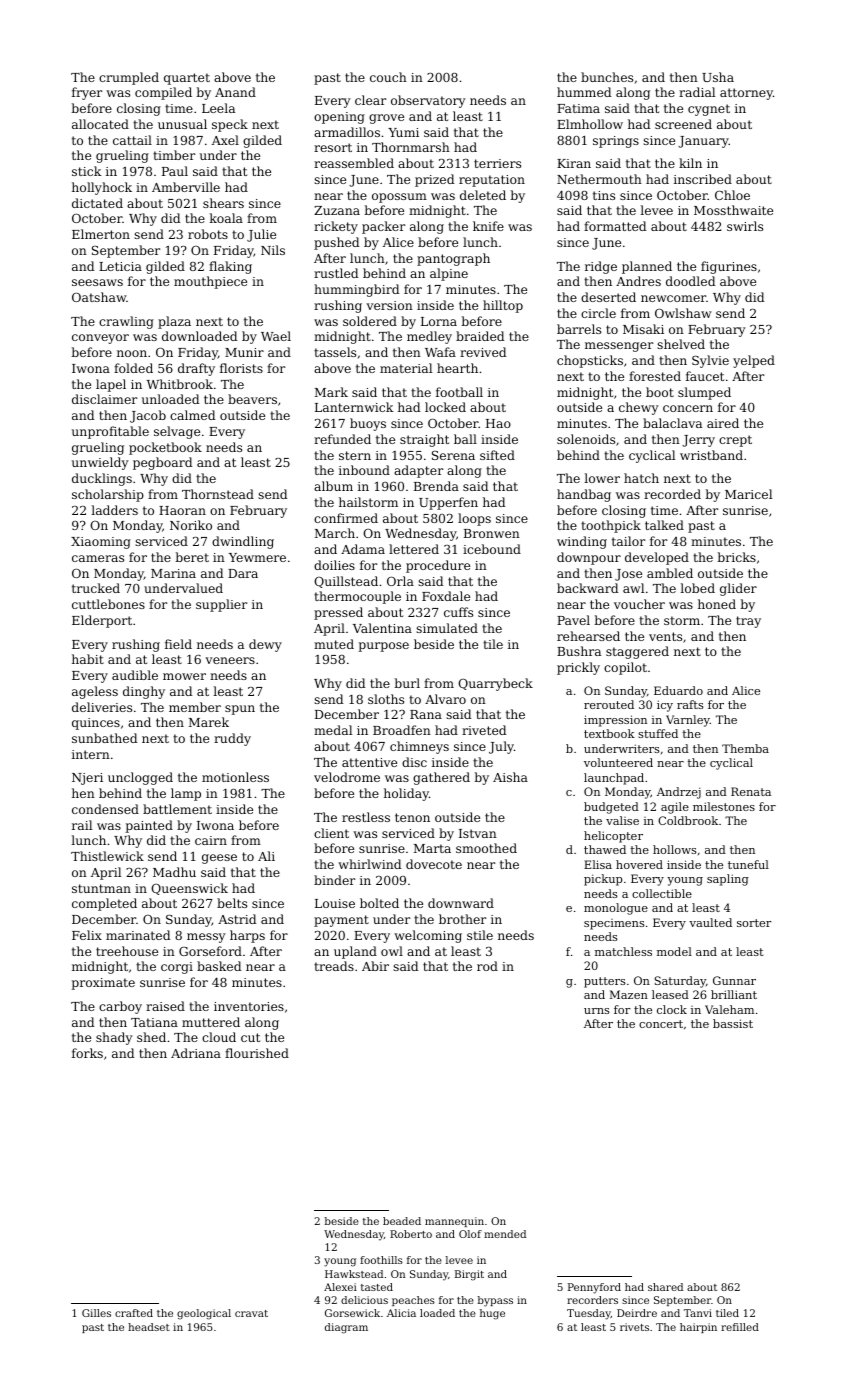 Image resolution: width=849 pixels, height=1400 pixels. Describe the element at coordinates (96, 1313) in the image. I see `Gilles` at that location.
